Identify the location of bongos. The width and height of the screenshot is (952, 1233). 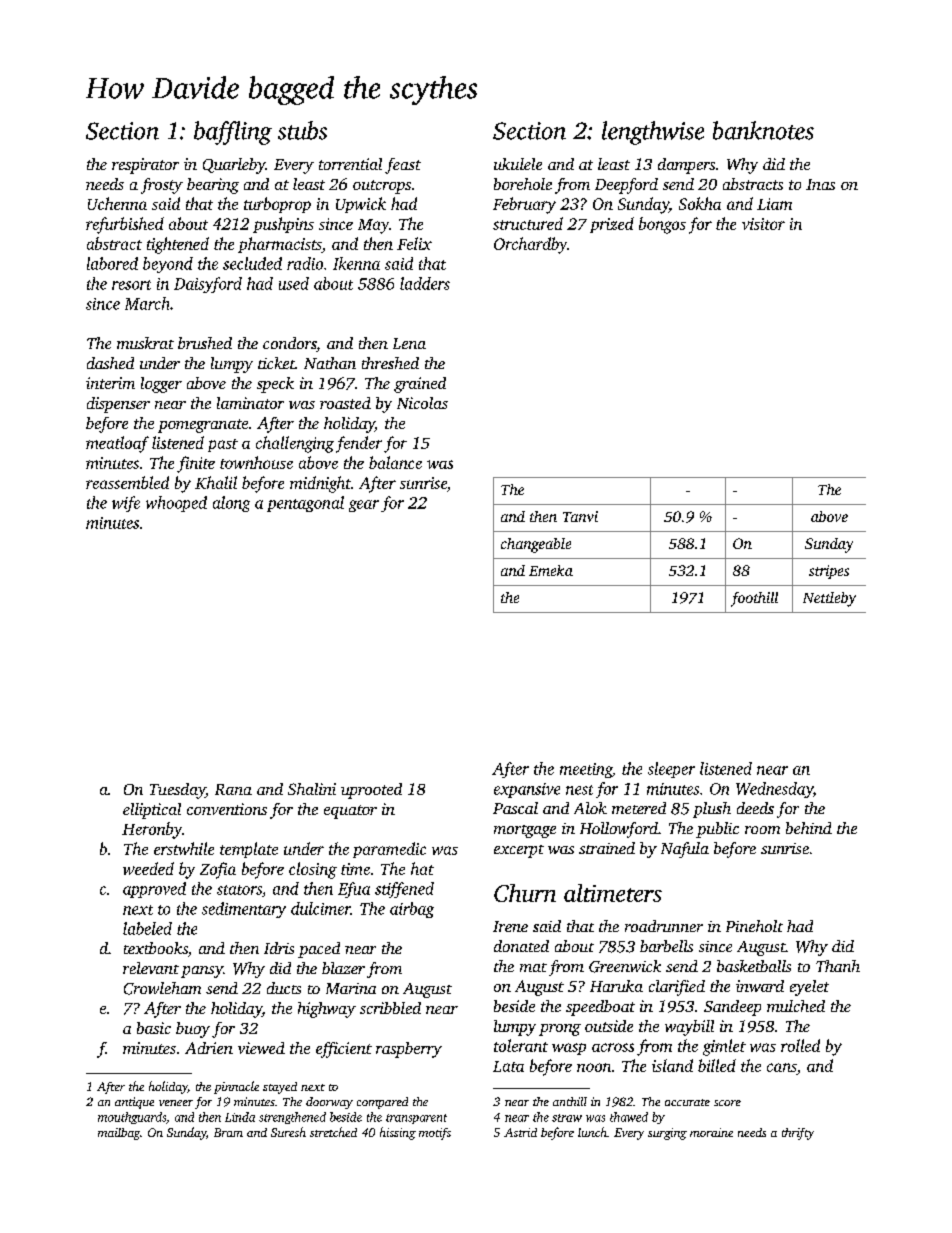
(662, 225).
